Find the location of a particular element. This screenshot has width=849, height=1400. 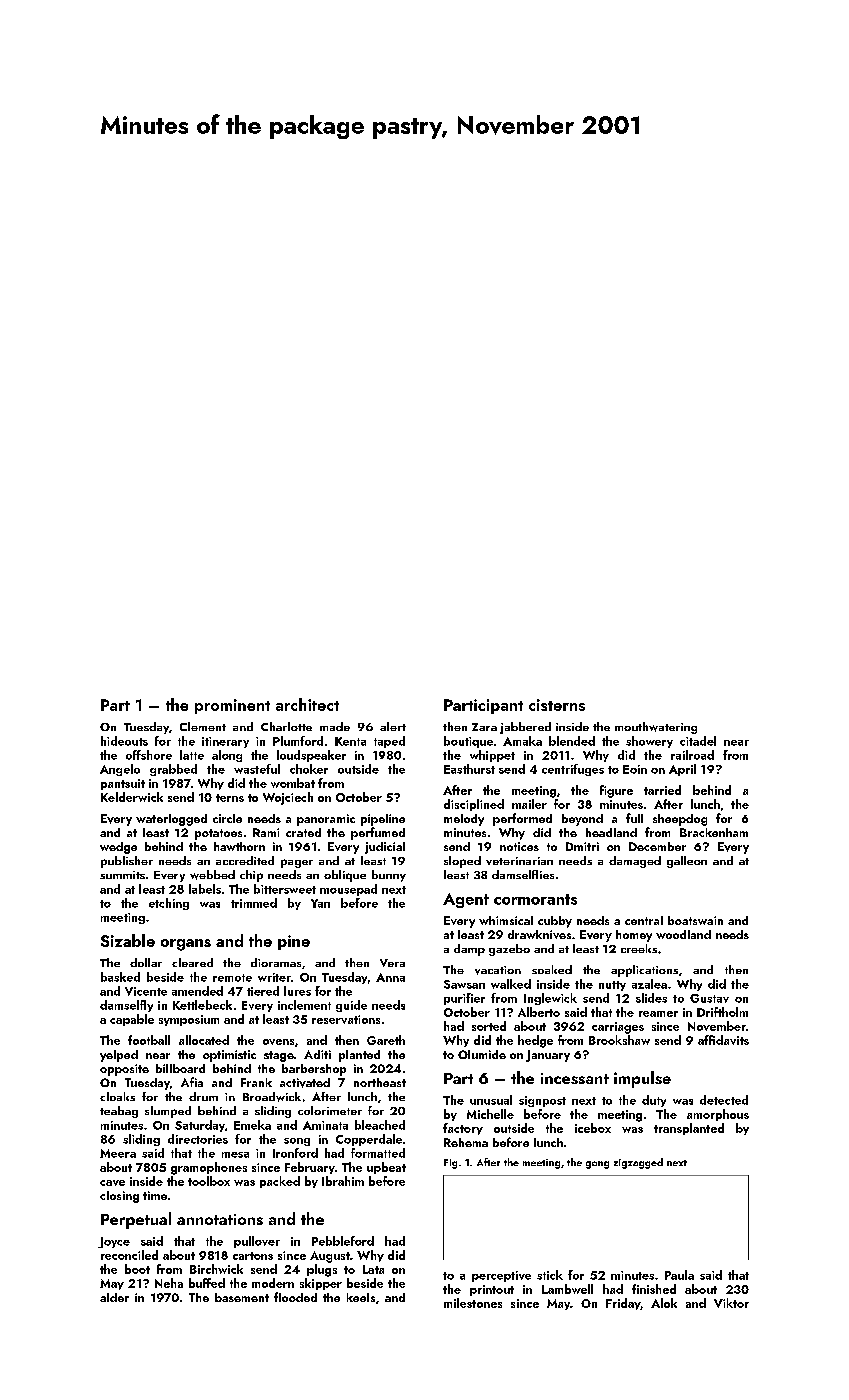

Olumide is located at coordinates (482, 1054).
